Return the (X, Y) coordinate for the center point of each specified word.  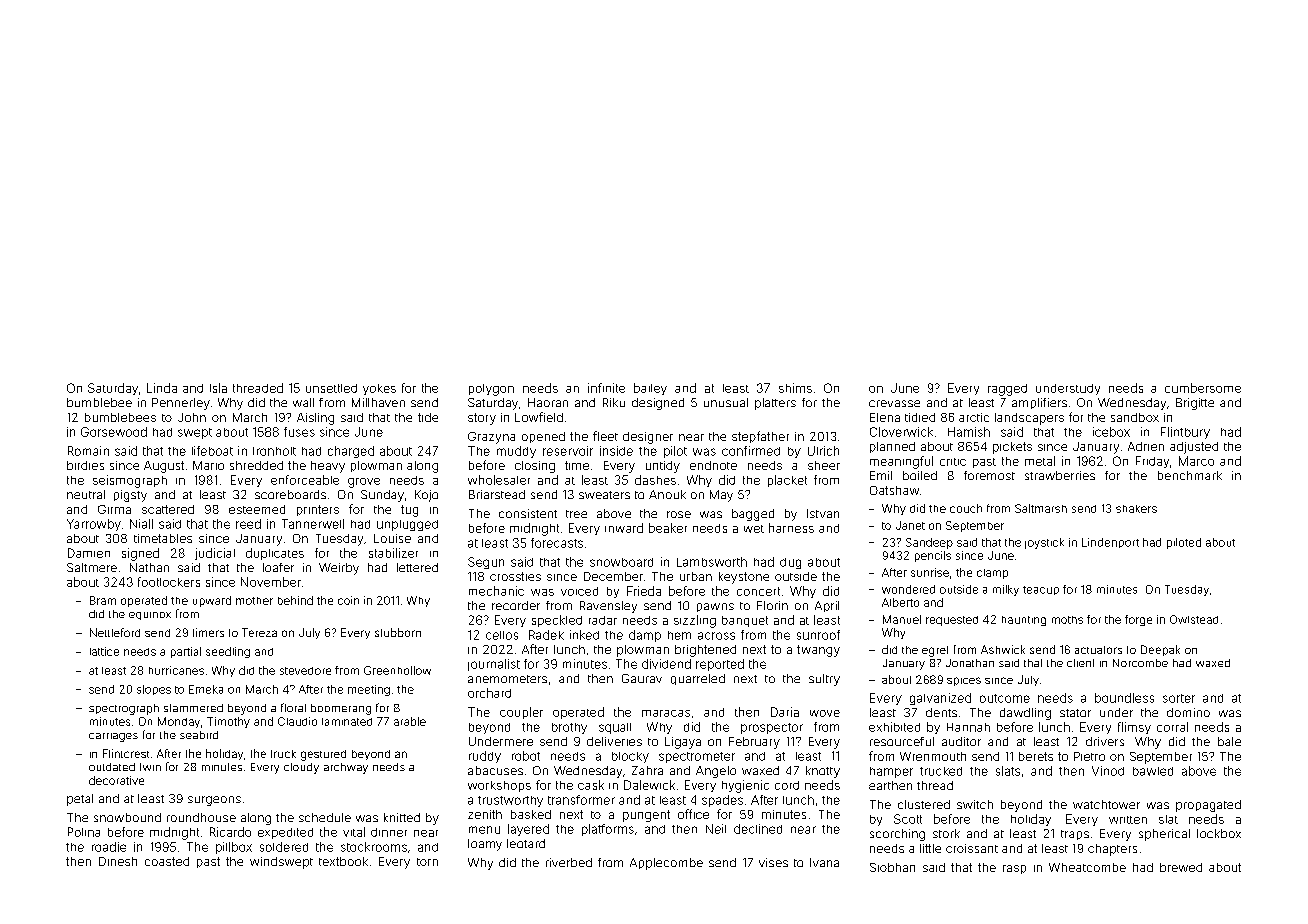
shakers (1136, 509)
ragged (1007, 390)
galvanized (940, 699)
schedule (325, 817)
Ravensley (608, 607)
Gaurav (642, 678)
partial (186, 652)
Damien (89, 553)
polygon (491, 390)
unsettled (331, 388)
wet (754, 529)
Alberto (900, 602)
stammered (193, 708)
